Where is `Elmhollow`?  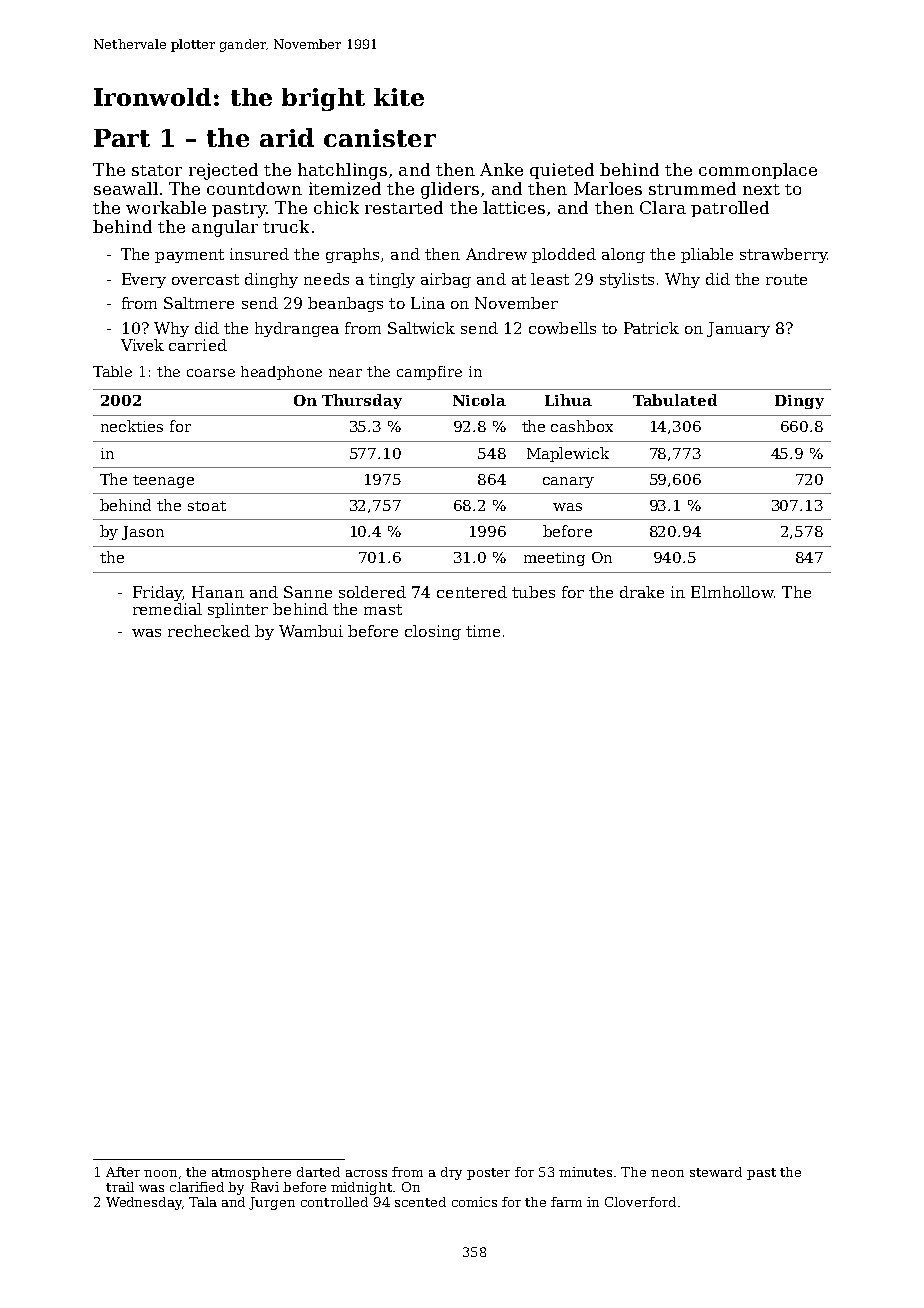
Elmhollow is located at coordinates (732, 592).
